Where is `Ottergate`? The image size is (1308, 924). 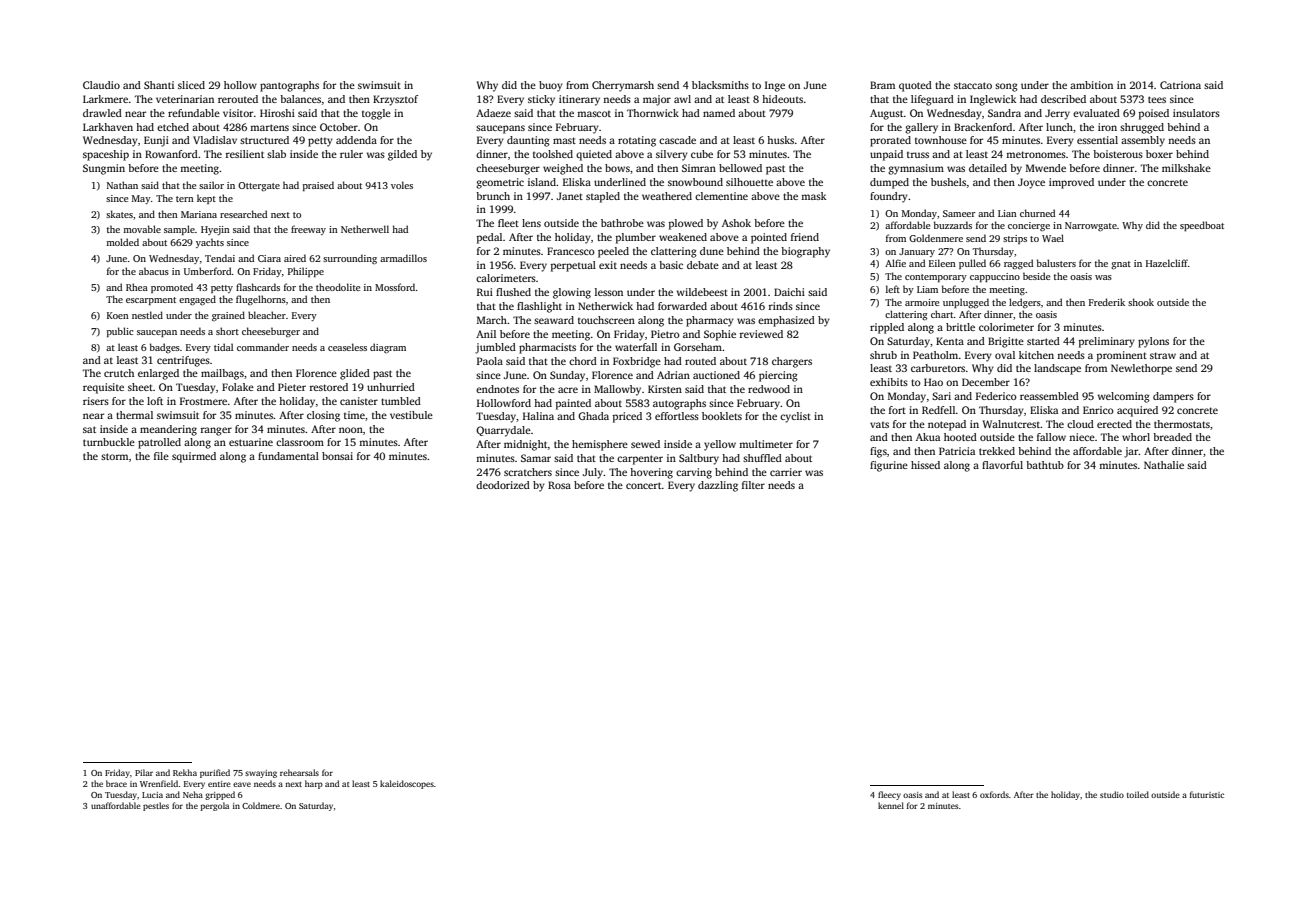
Ottergate is located at coordinates (259, 187).
